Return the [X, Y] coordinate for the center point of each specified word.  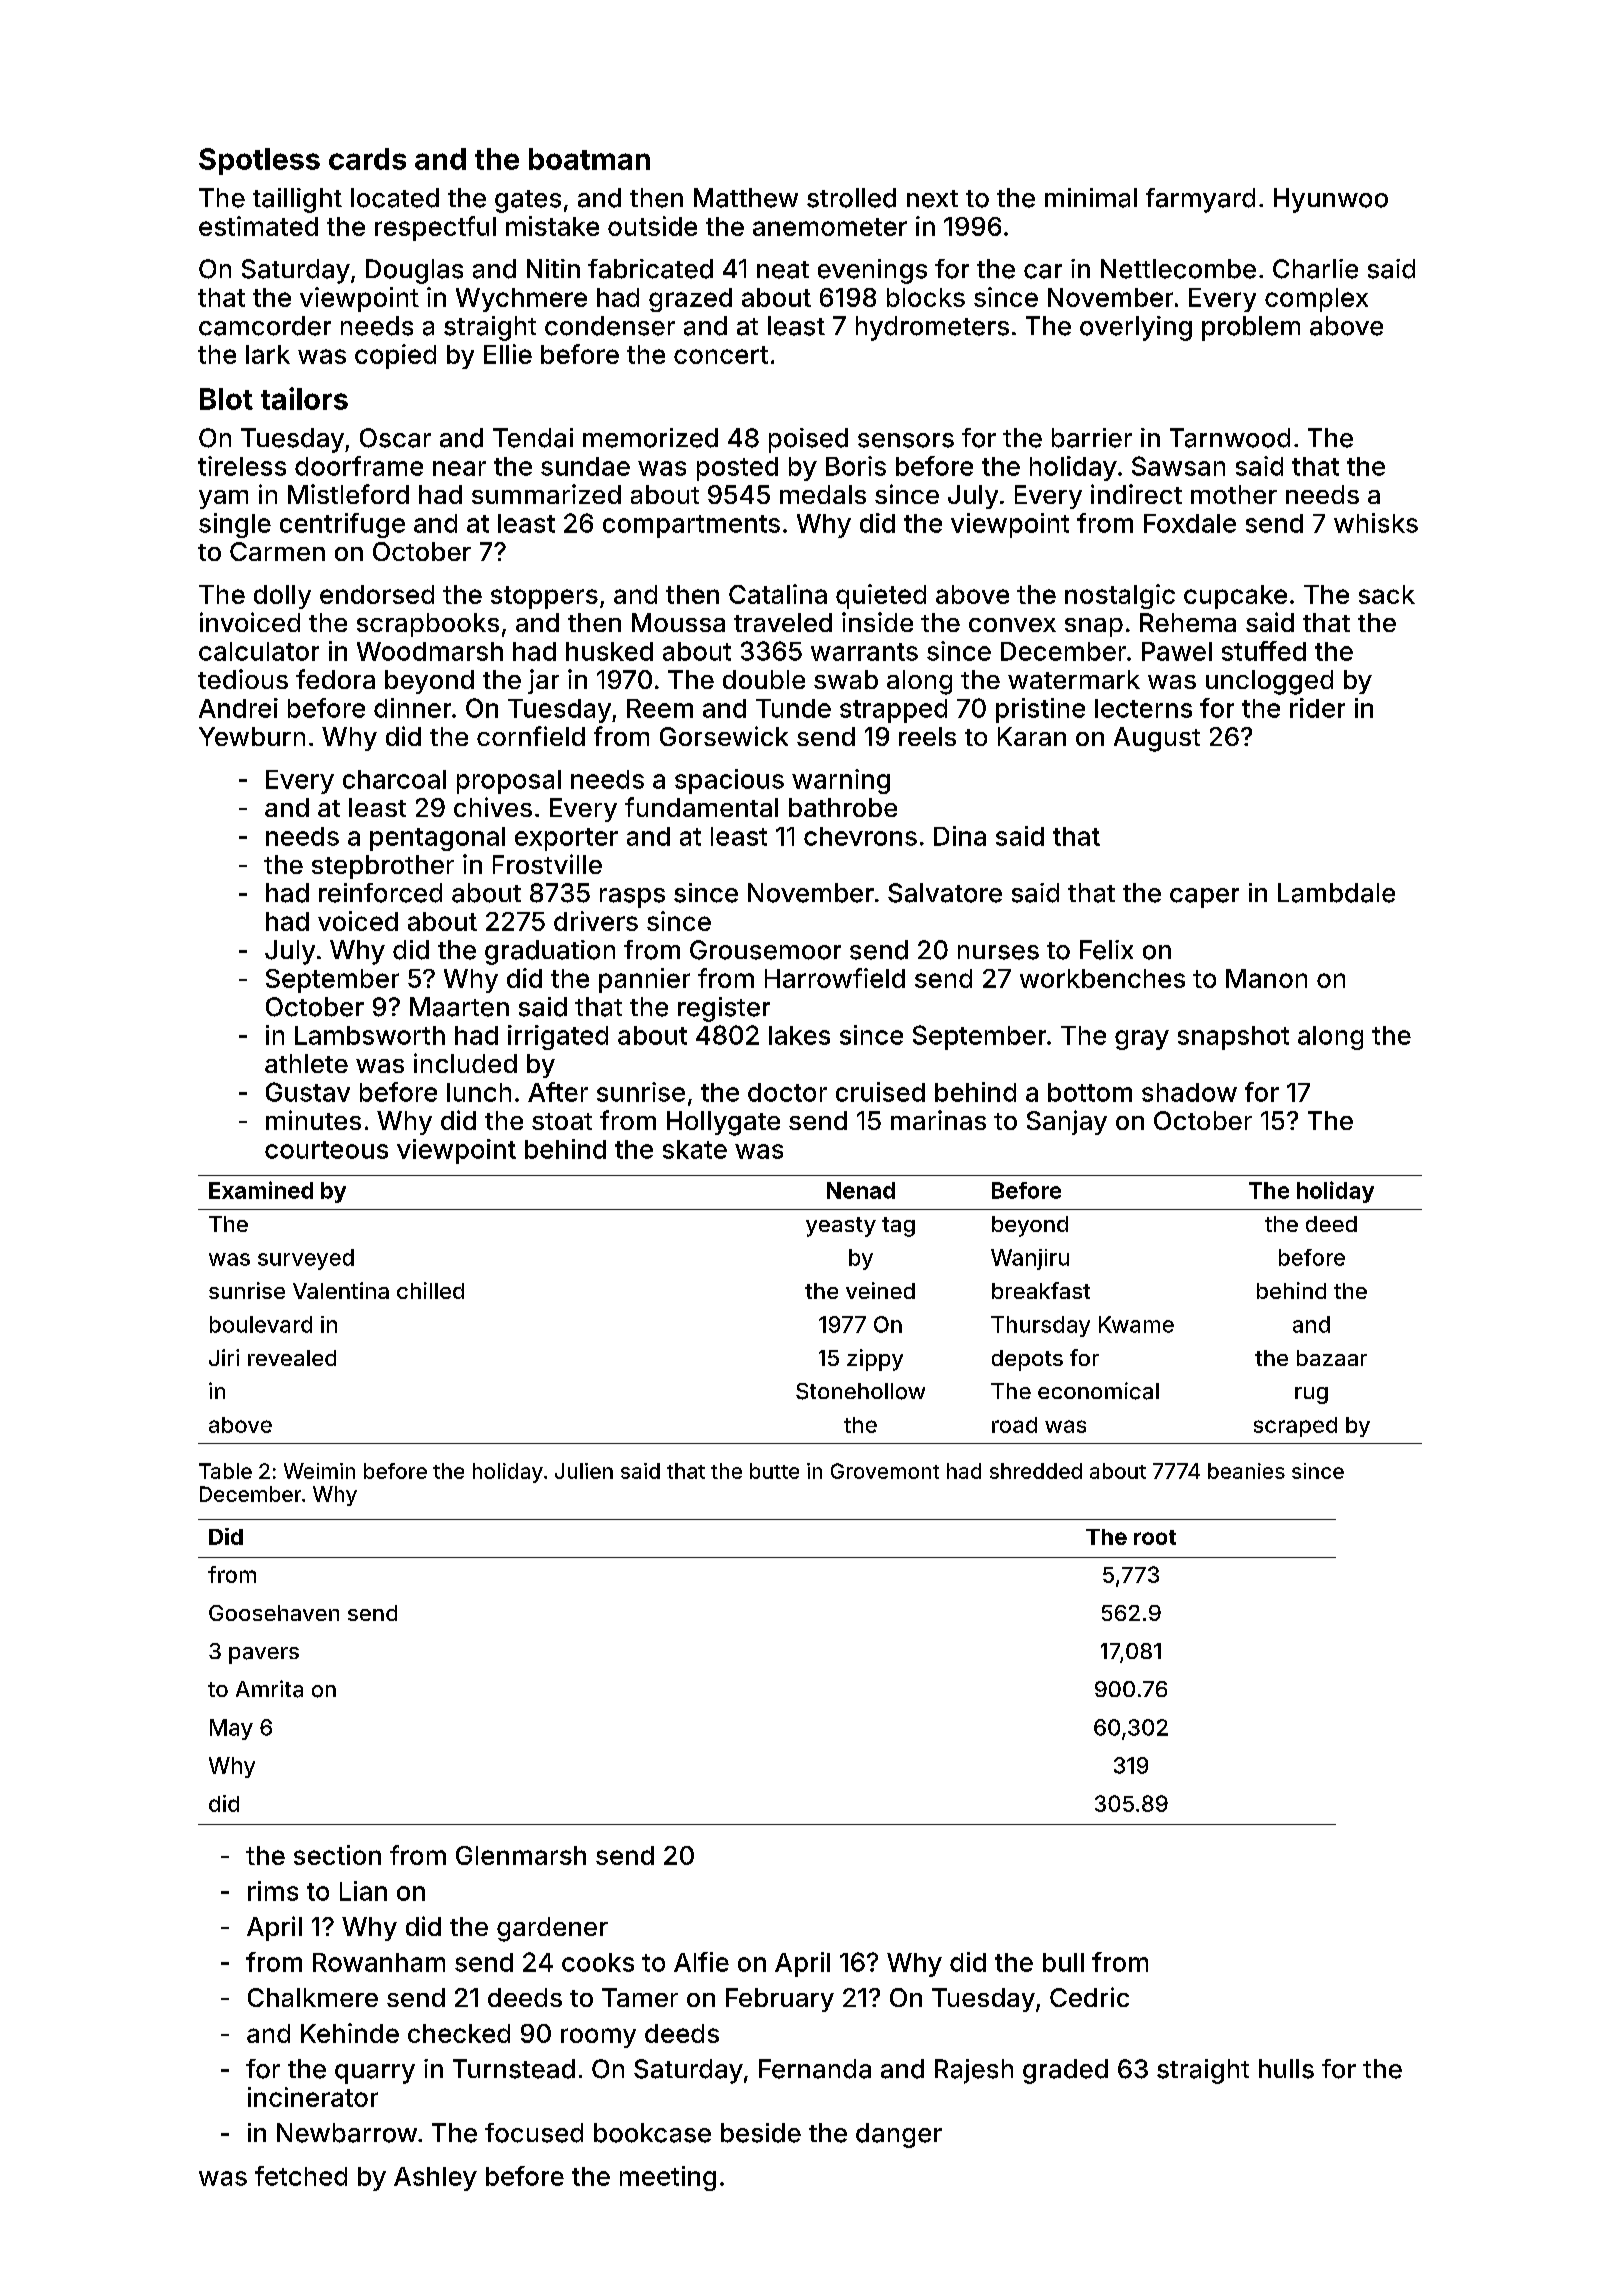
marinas [938, 1120]
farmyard [1200, 200]
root [1155, 1537]
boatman [589, 159]
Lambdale [1336, 893]
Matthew [746, 198]
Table [225, 1471]
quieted [881, 596]
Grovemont [885, 1471]
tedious [243, 679]
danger [899, 2135]
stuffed [1264, 651]
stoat [562, 1121]
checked [459, 2033]
